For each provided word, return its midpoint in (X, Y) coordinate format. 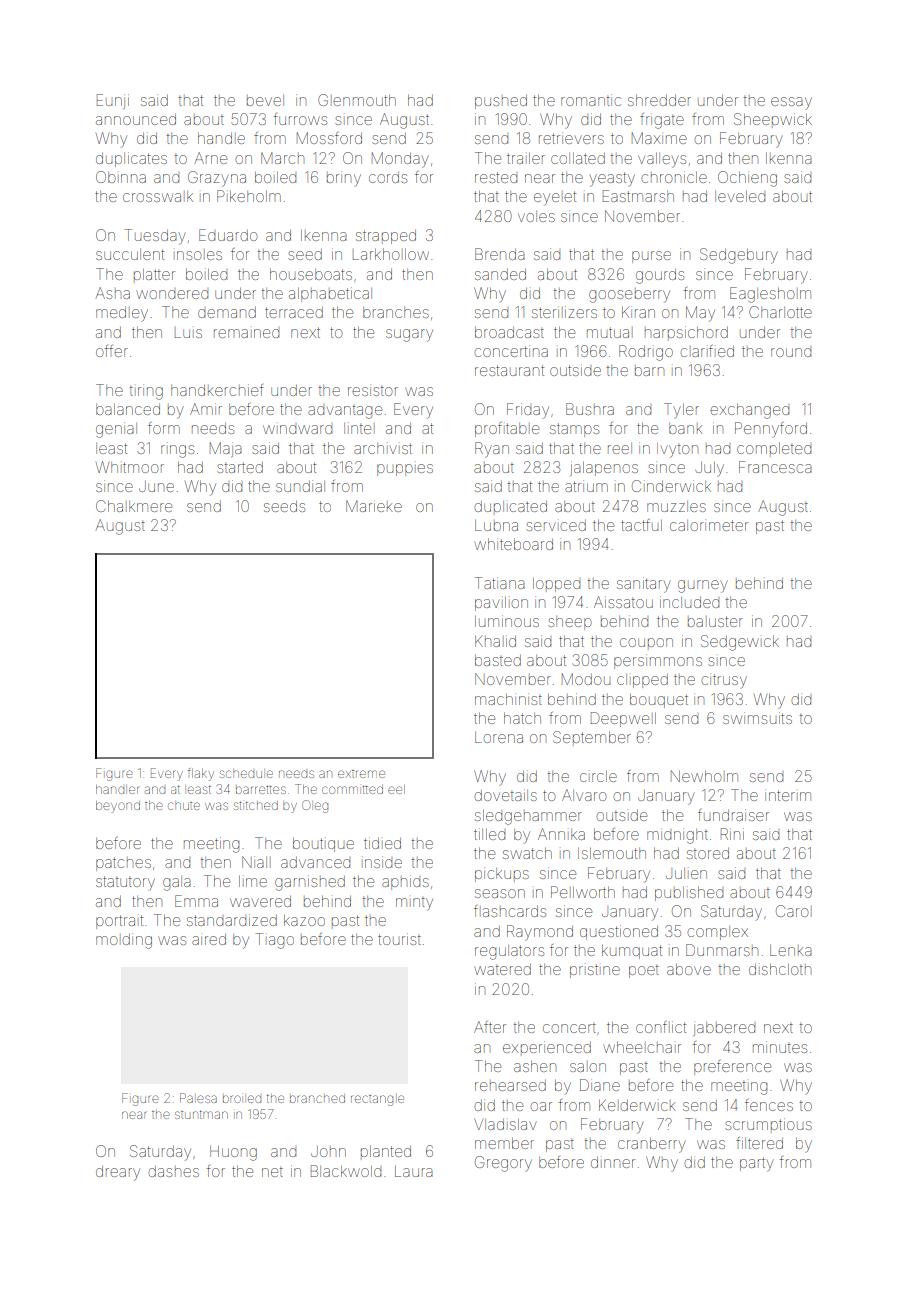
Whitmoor (130, 467)
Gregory (503, 1164)
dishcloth (780, 969)
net (272, 1172)
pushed (501, 102)
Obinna (121, 177)
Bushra (590, 409)
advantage (345, 412)
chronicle (674, 177)
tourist (399, 939)
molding (124, 941)
